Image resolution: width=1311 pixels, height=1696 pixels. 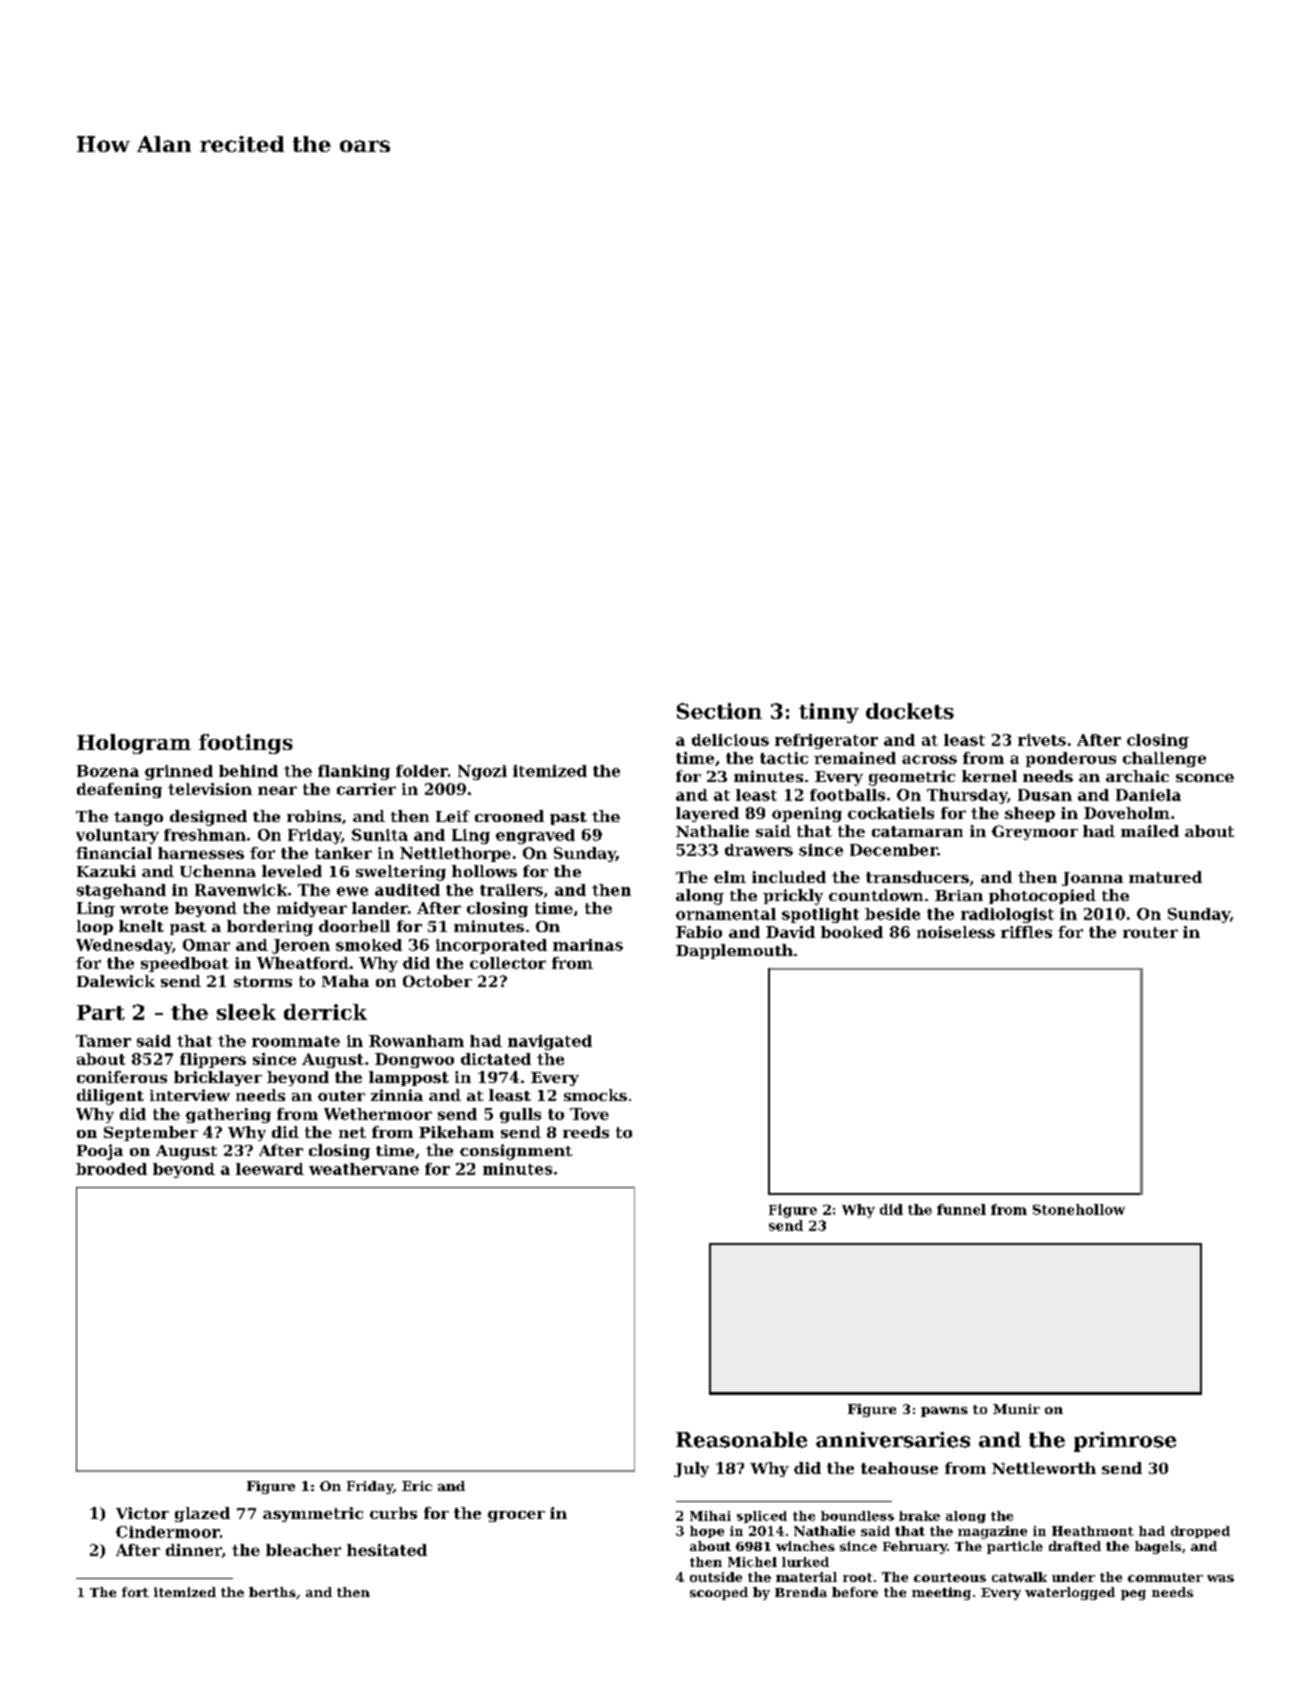 I want to click on Ravenwick, so click(x=241, y=890).
